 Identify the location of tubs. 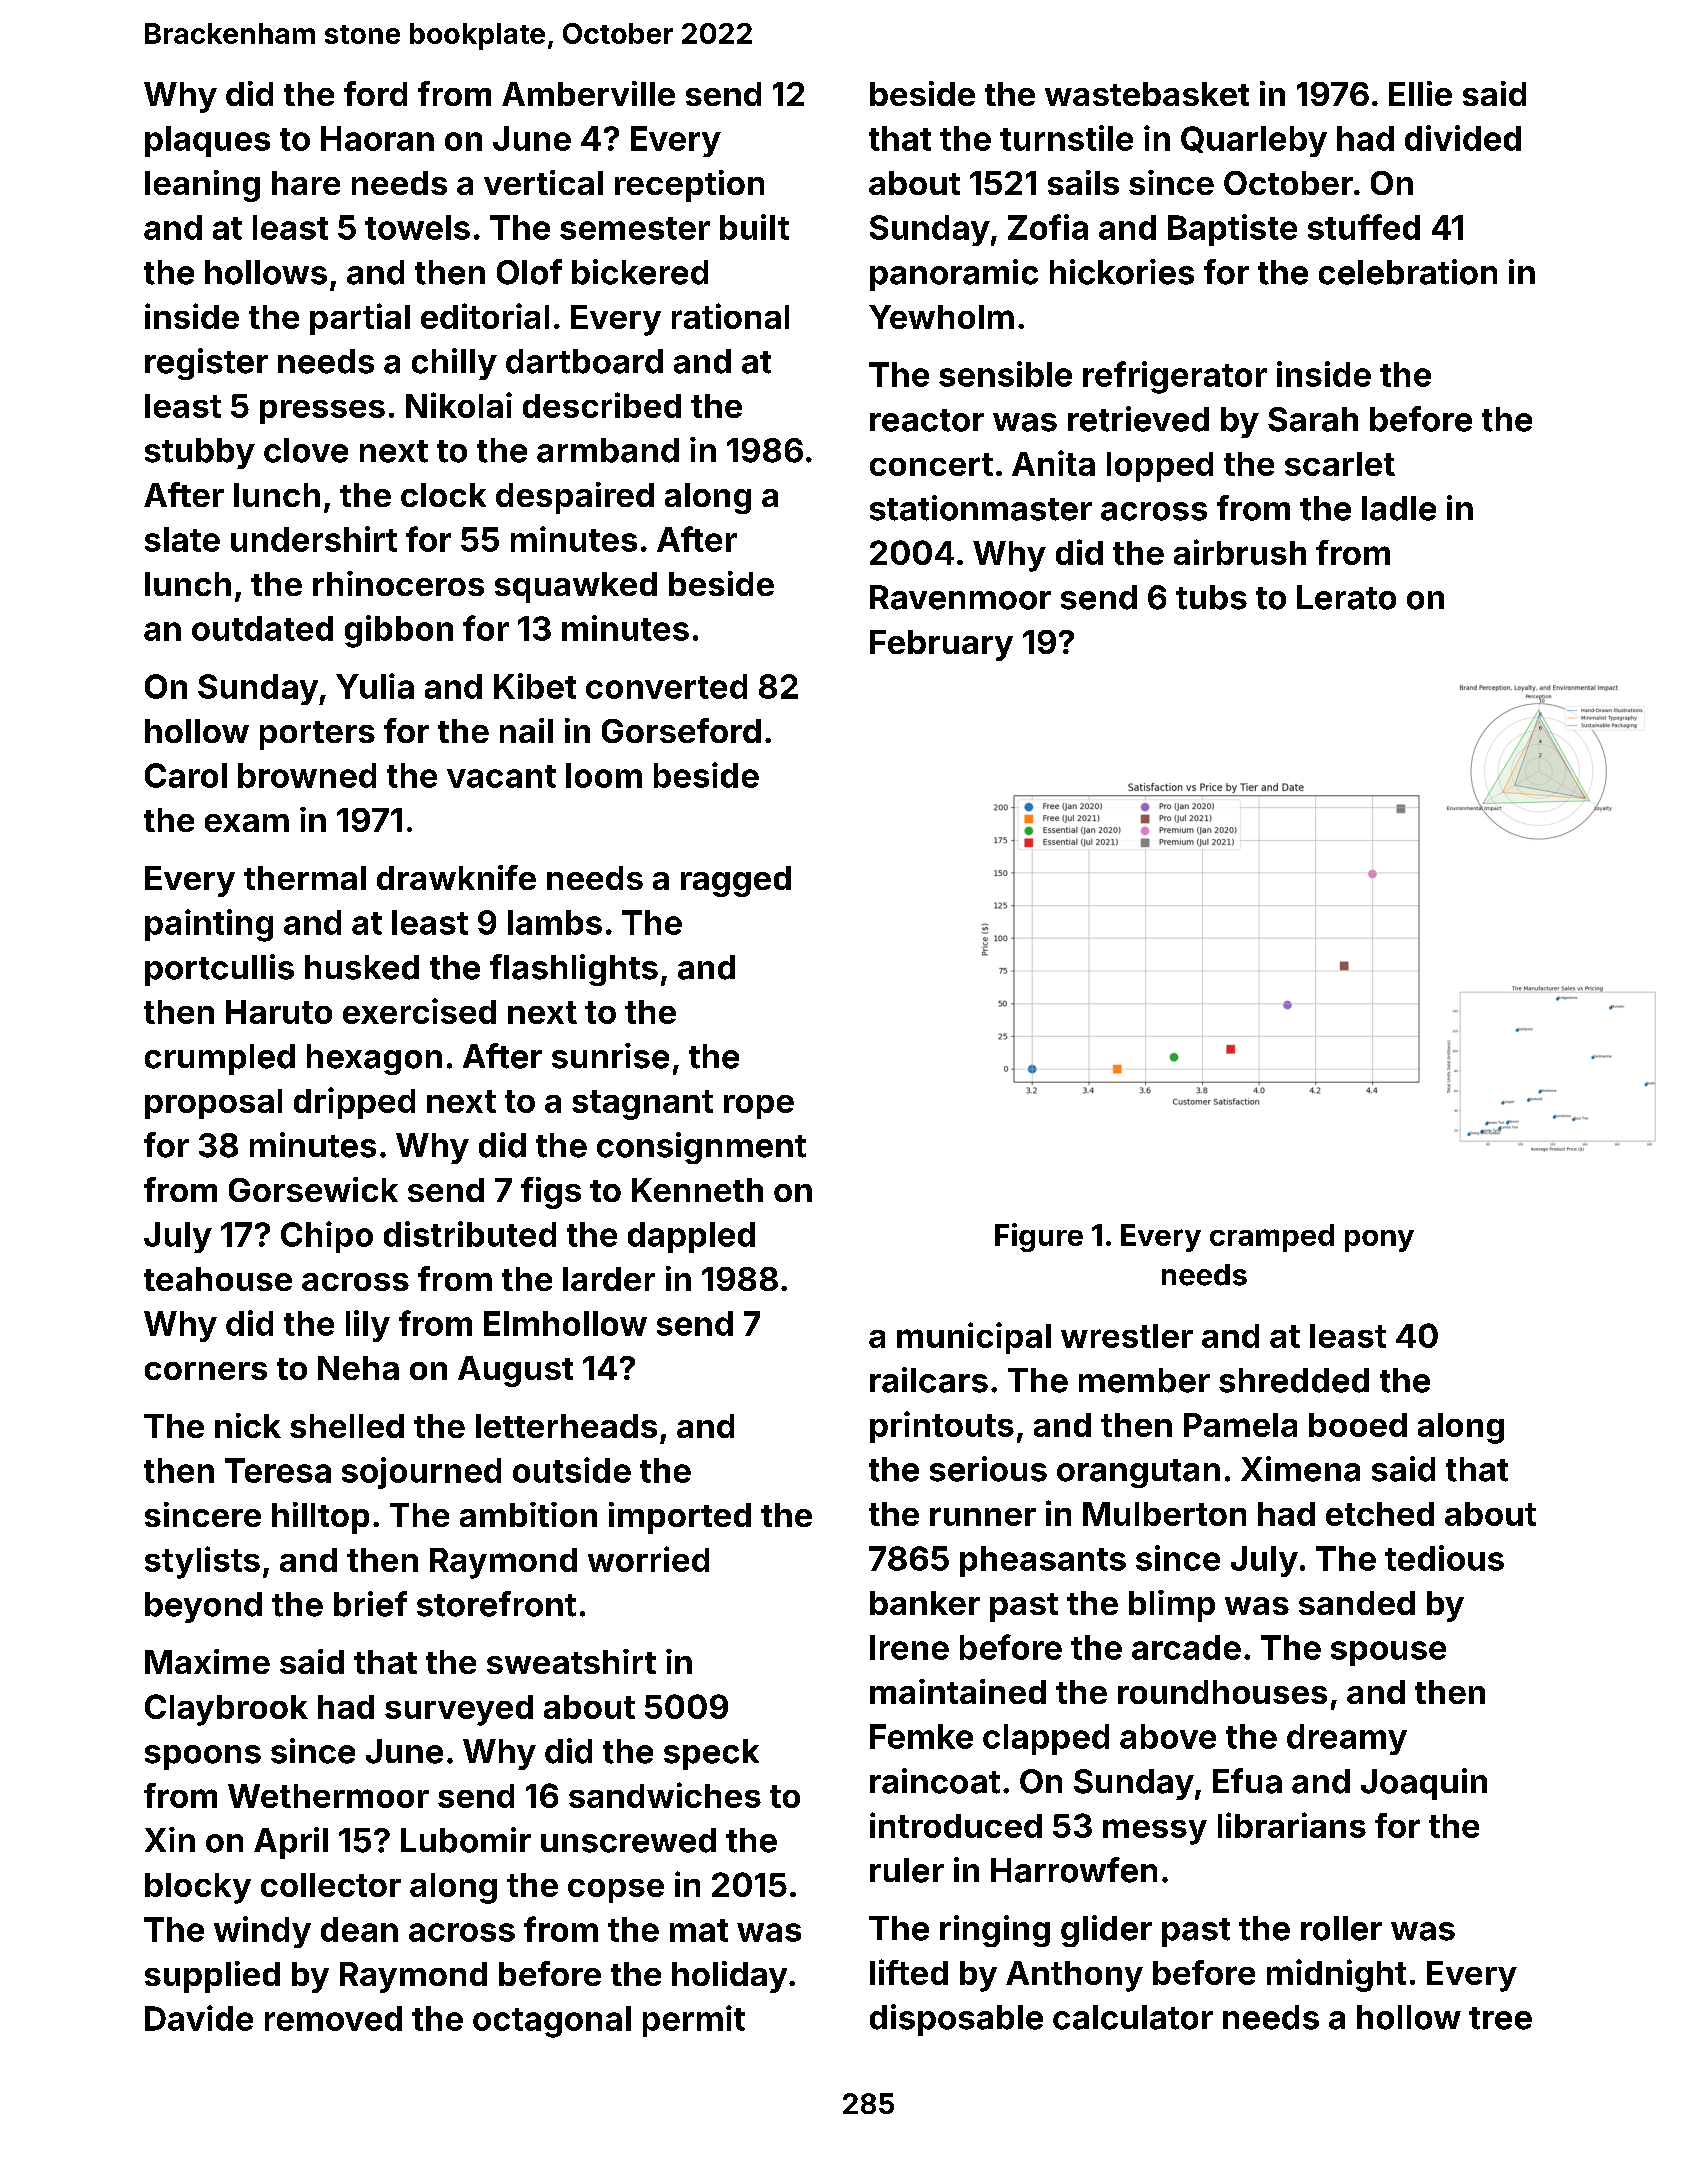
(1211, 597).
